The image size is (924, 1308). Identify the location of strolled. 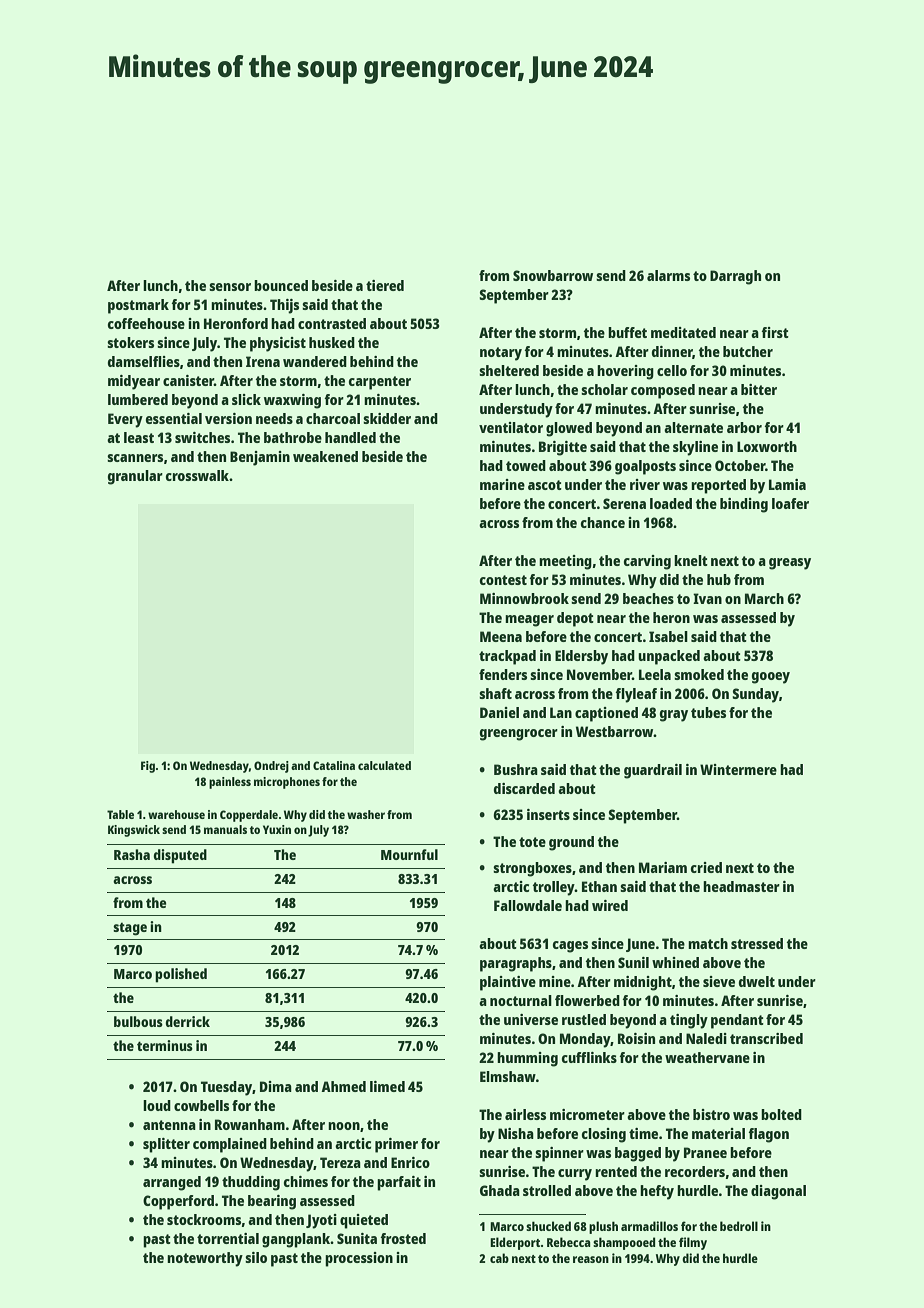
(547, 1190).
